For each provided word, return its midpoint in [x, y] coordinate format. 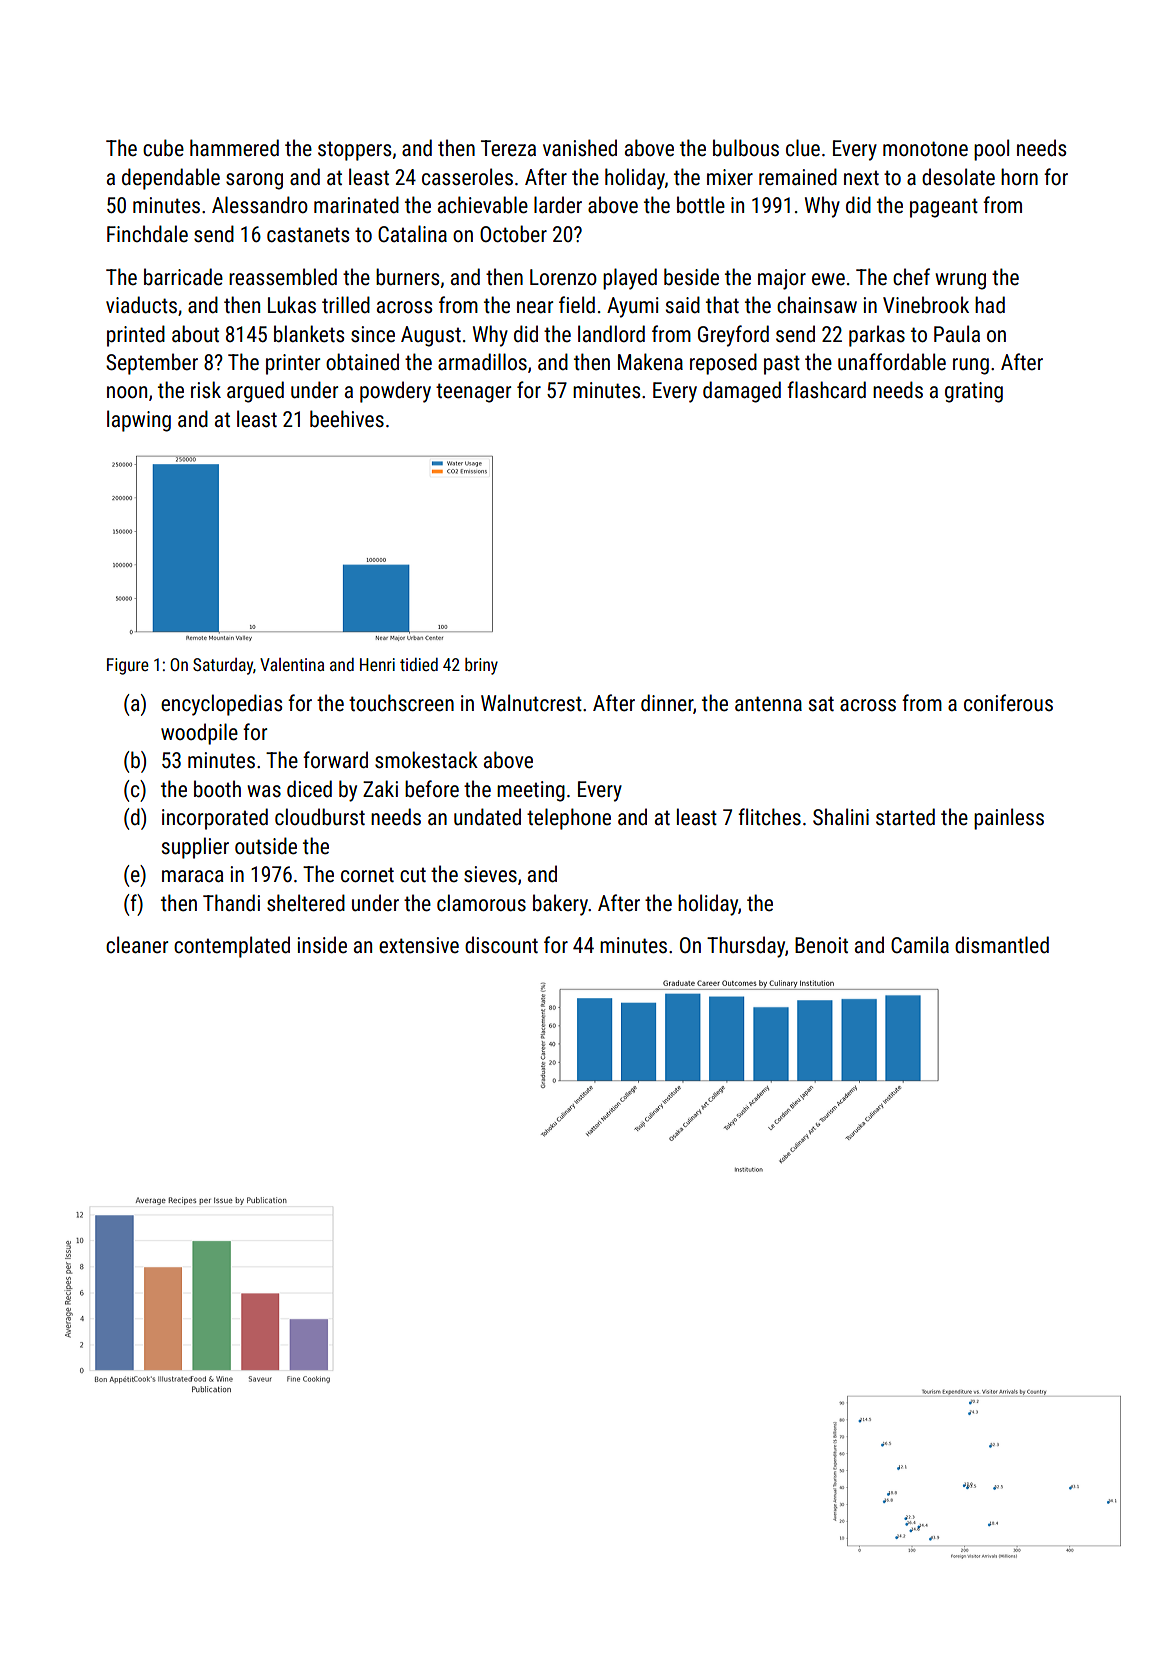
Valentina [292, 664]
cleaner [137, 945]
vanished [580, 148]
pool [991, 150]
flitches [769, 817]
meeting [531, 791]
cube [163, 148]
